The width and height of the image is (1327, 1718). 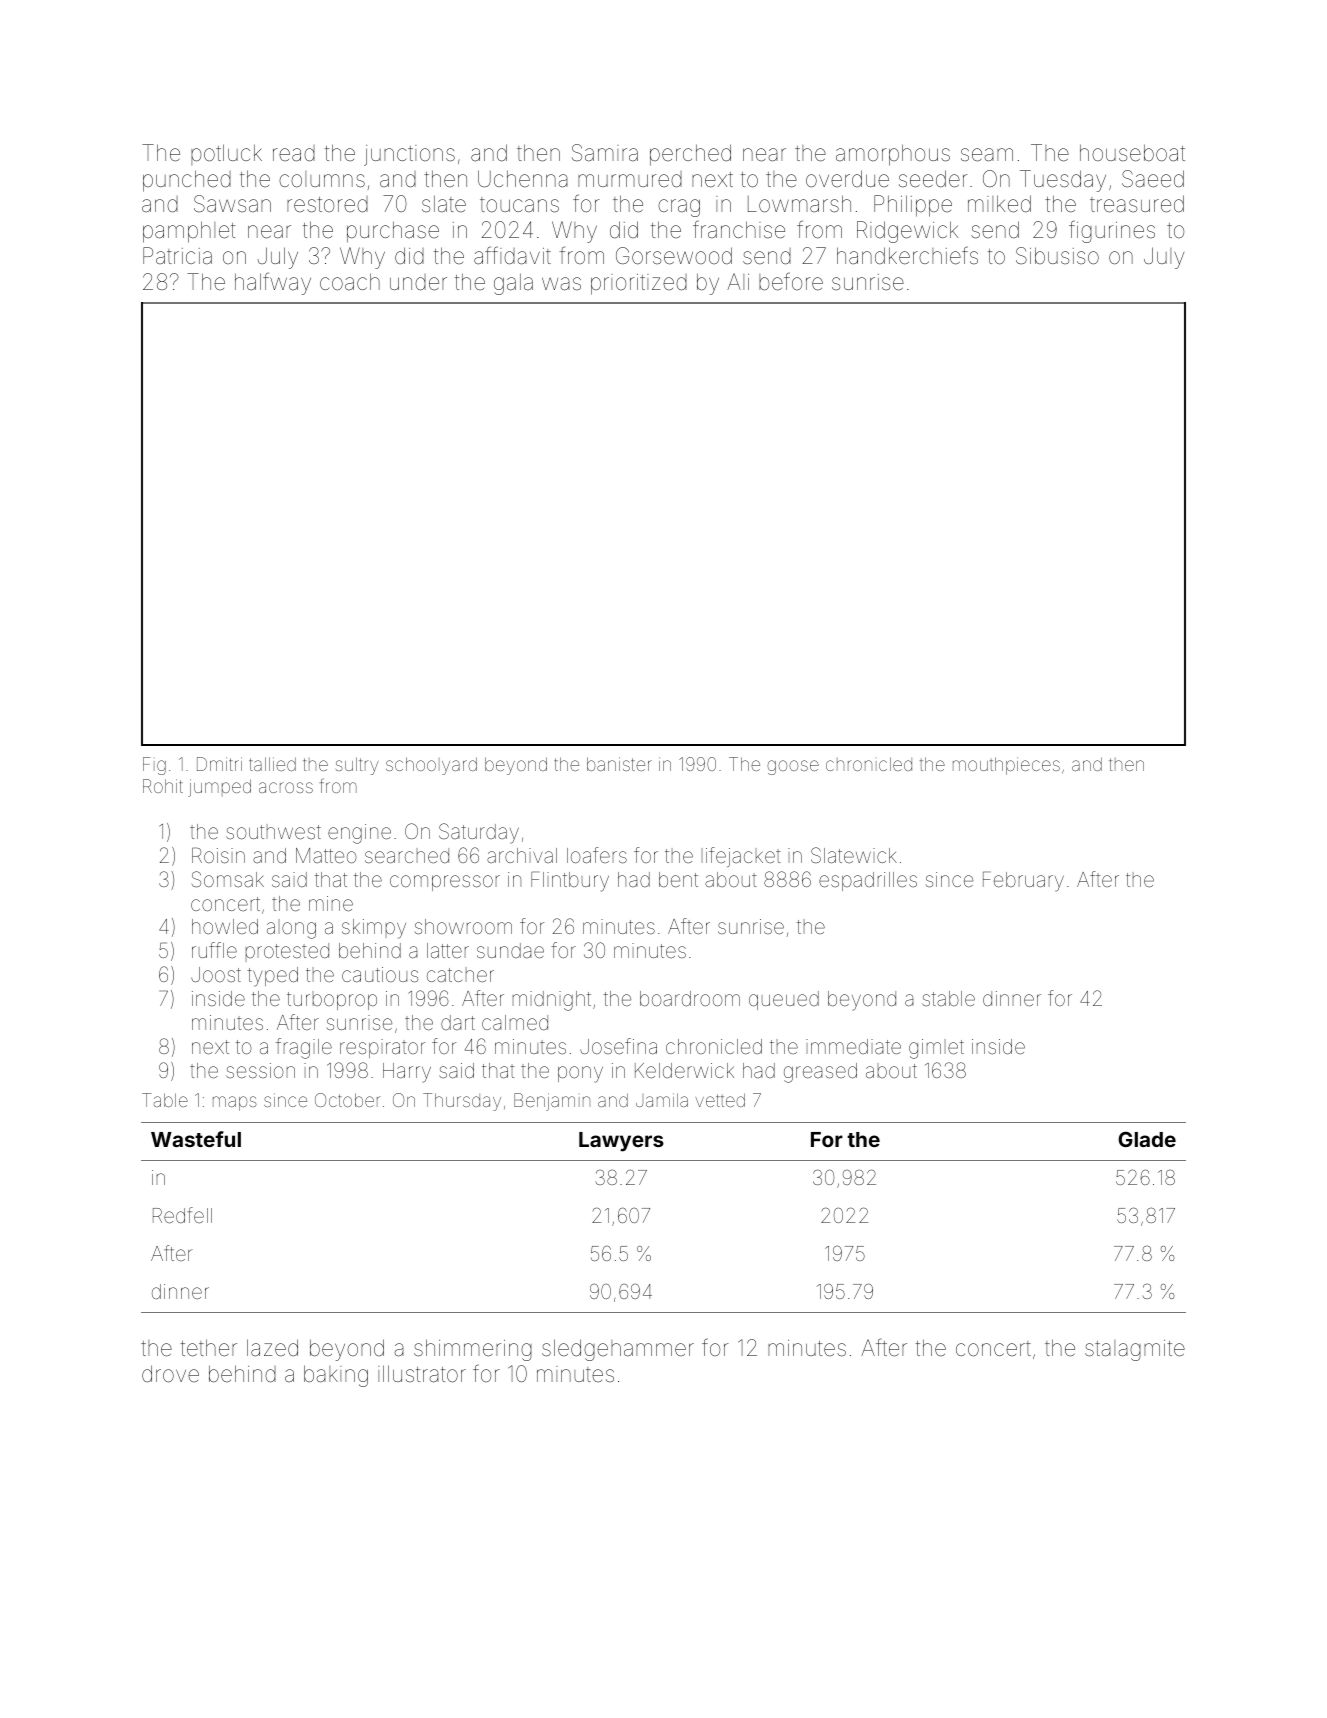 I want to click on houseboat, so click(x=1132, y=153).
